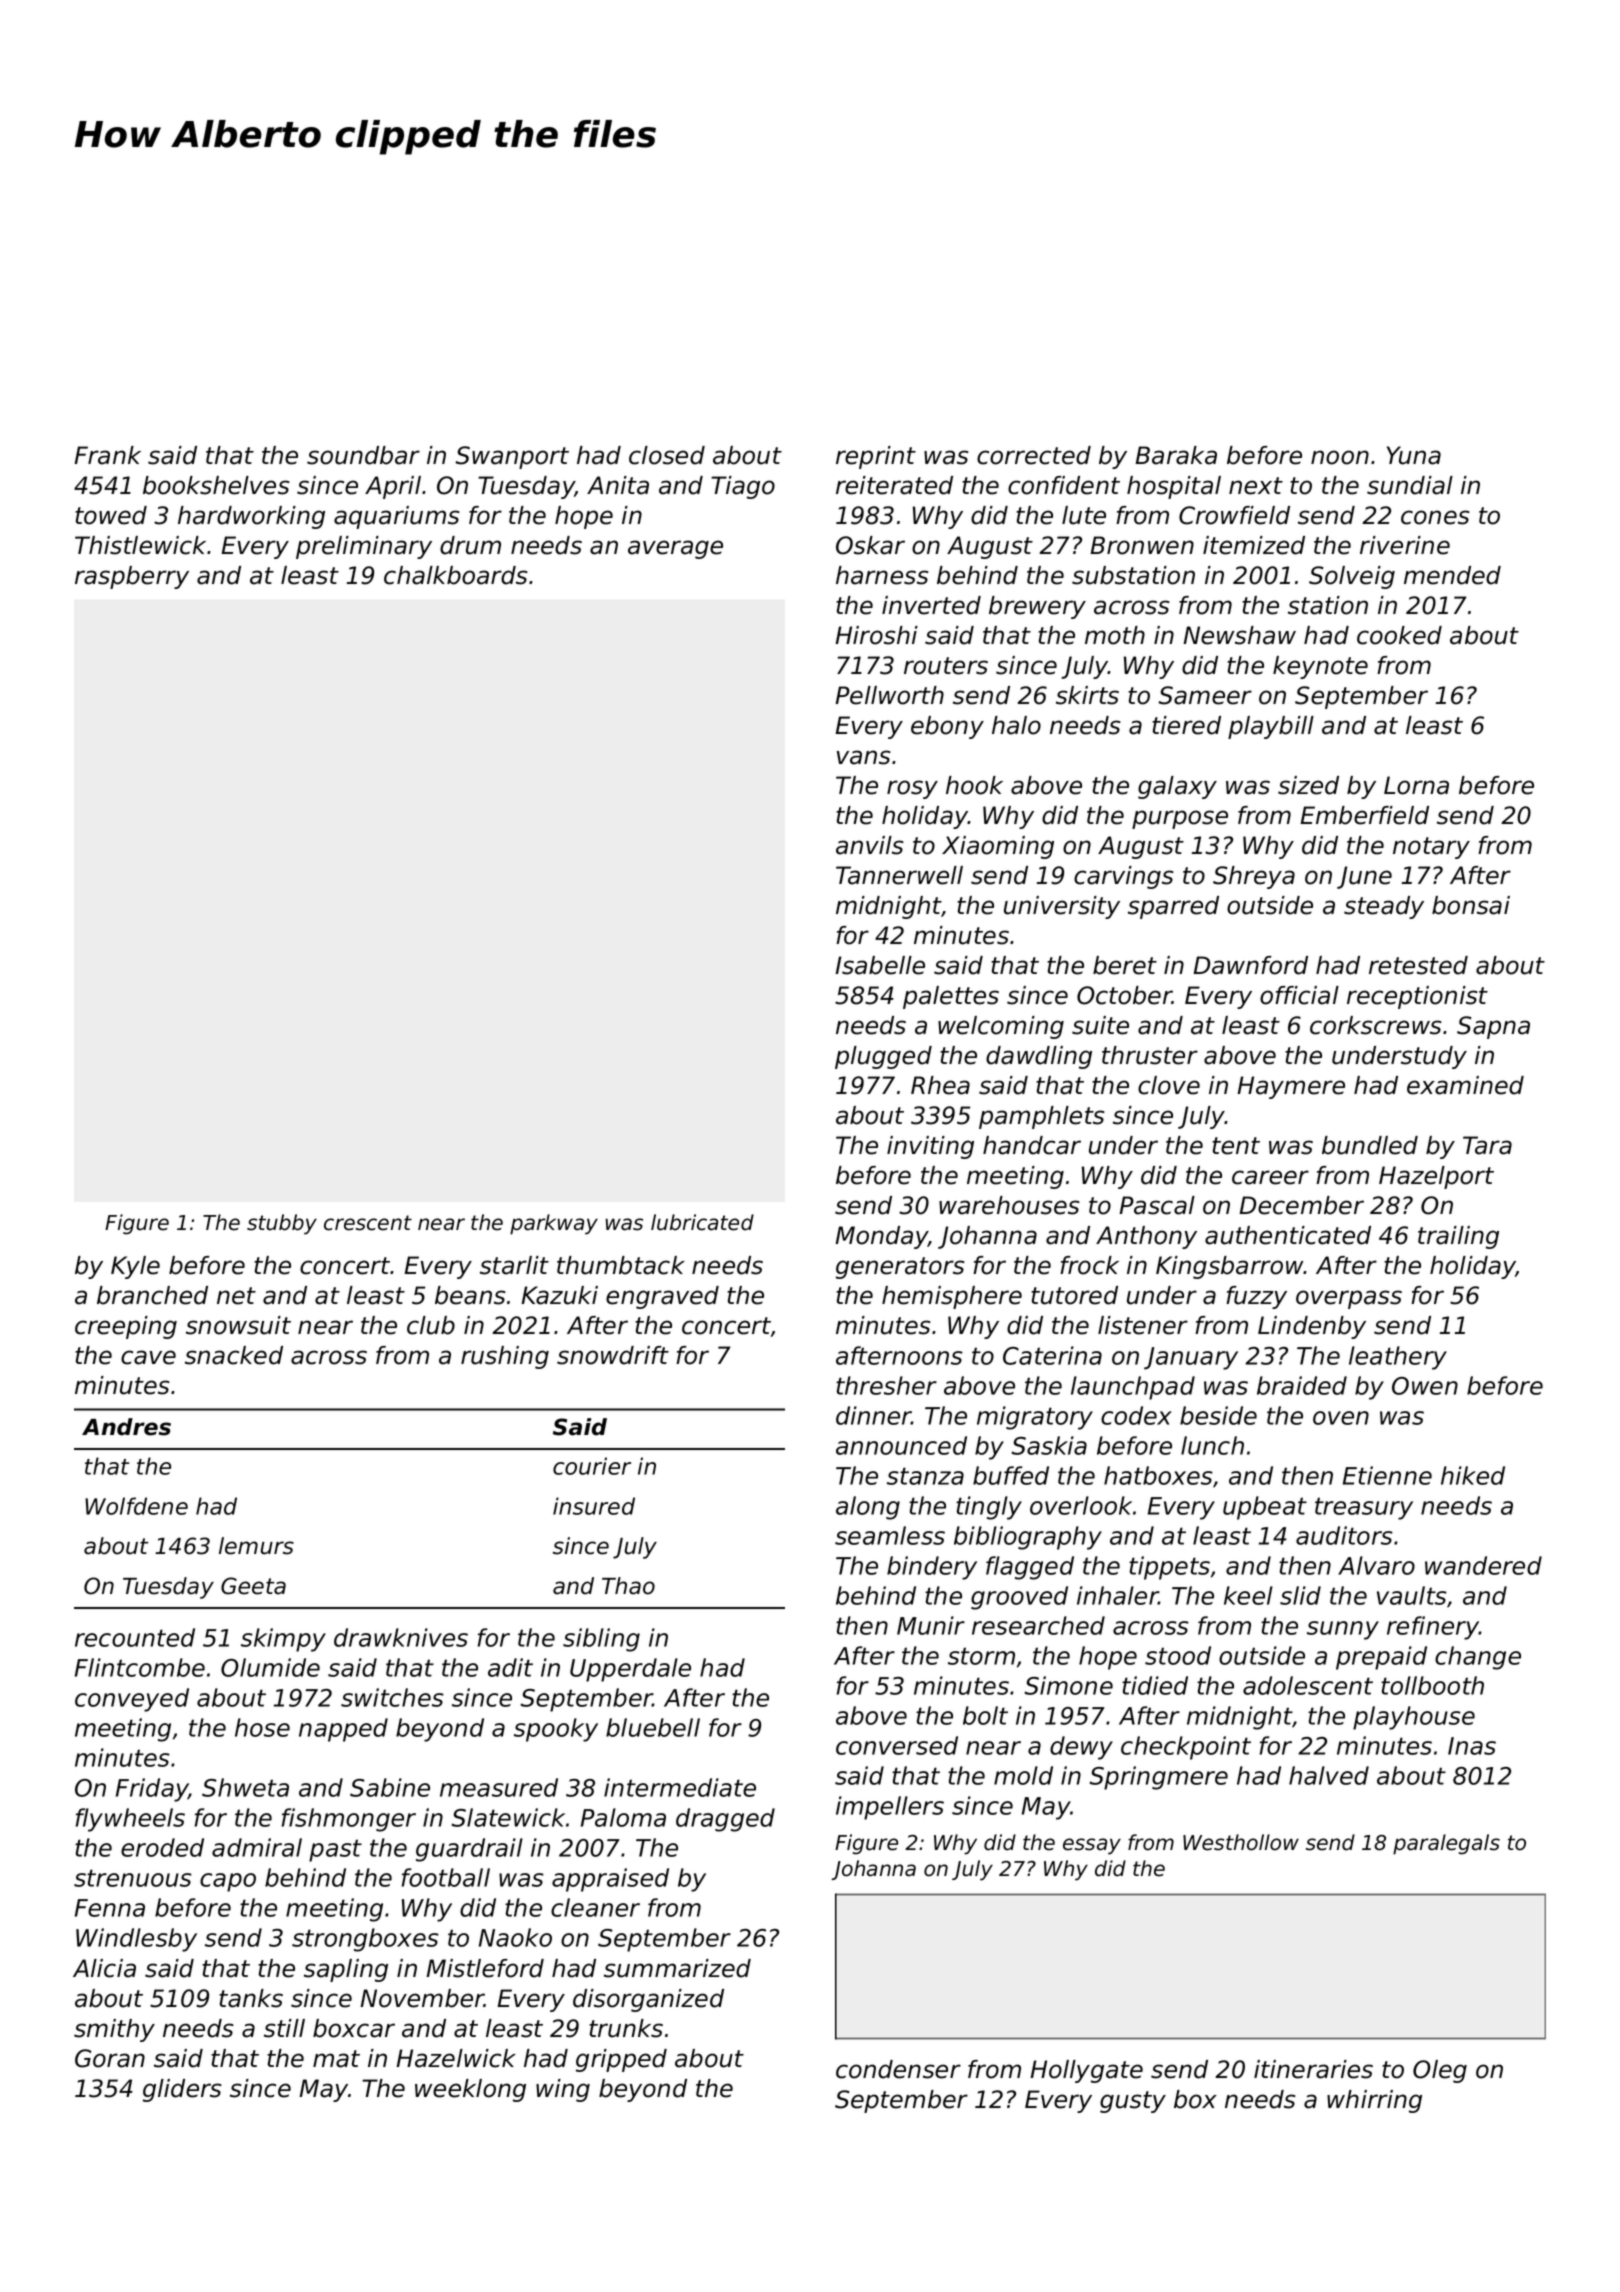 This image has height=2292, width=1620. I want to click on weeklong, so click(470, 2090).
